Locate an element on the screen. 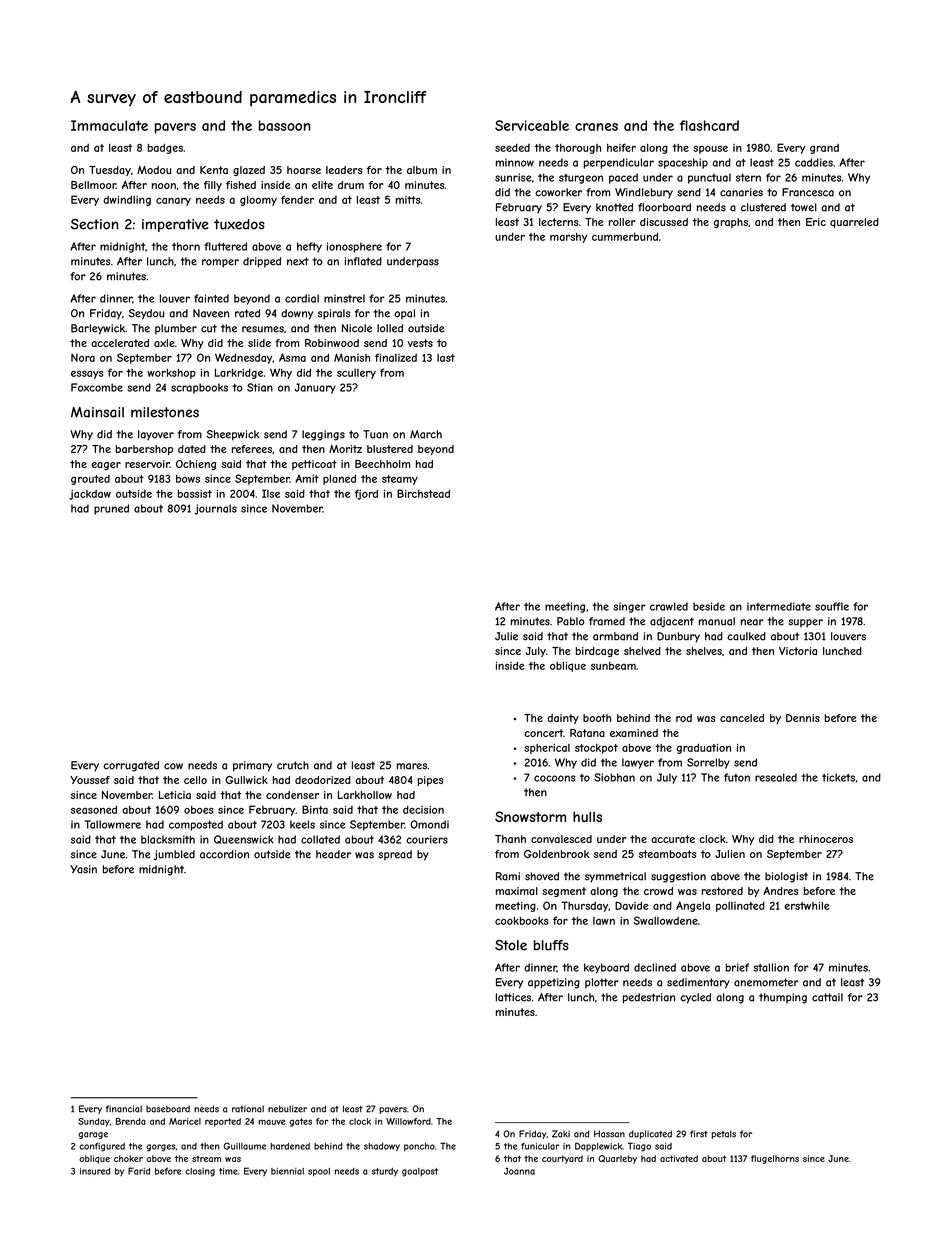 The image size is (952, 1233). journals is located at coordinates (216, 509).
